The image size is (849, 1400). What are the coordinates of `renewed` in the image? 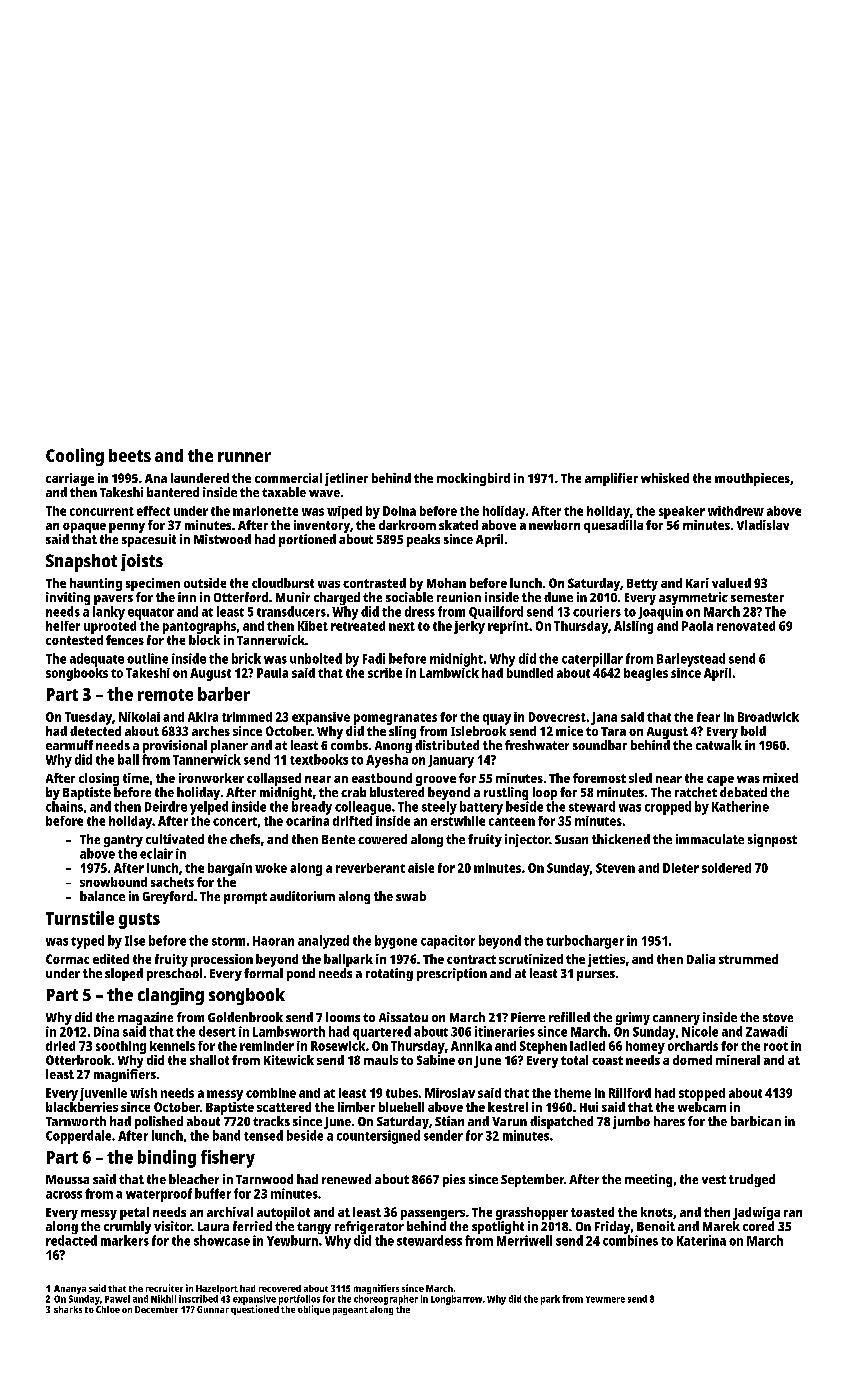 It's located at (346, 1179).
